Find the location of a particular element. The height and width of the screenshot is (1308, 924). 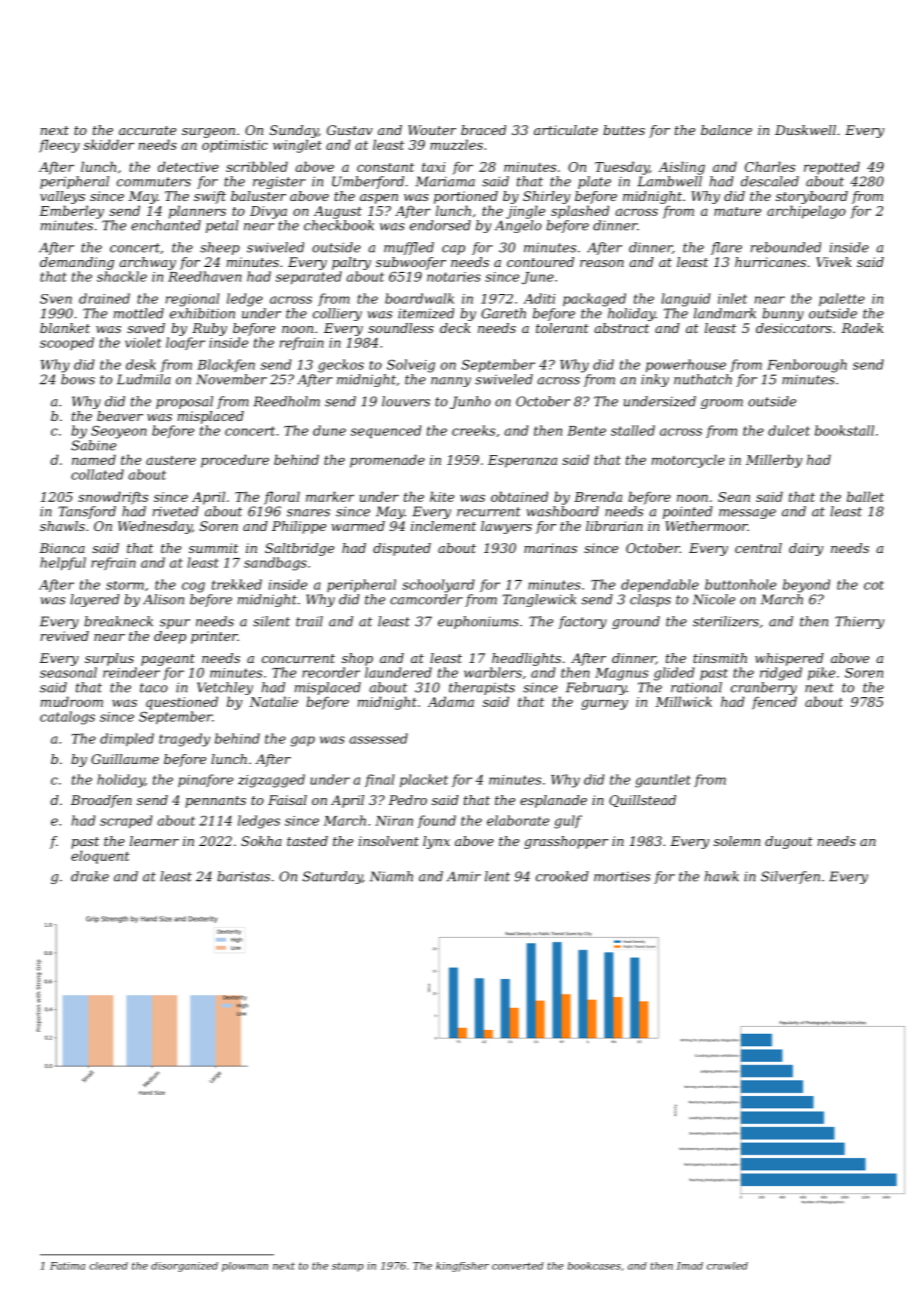

baristas is located at coordinates (243, 876).
